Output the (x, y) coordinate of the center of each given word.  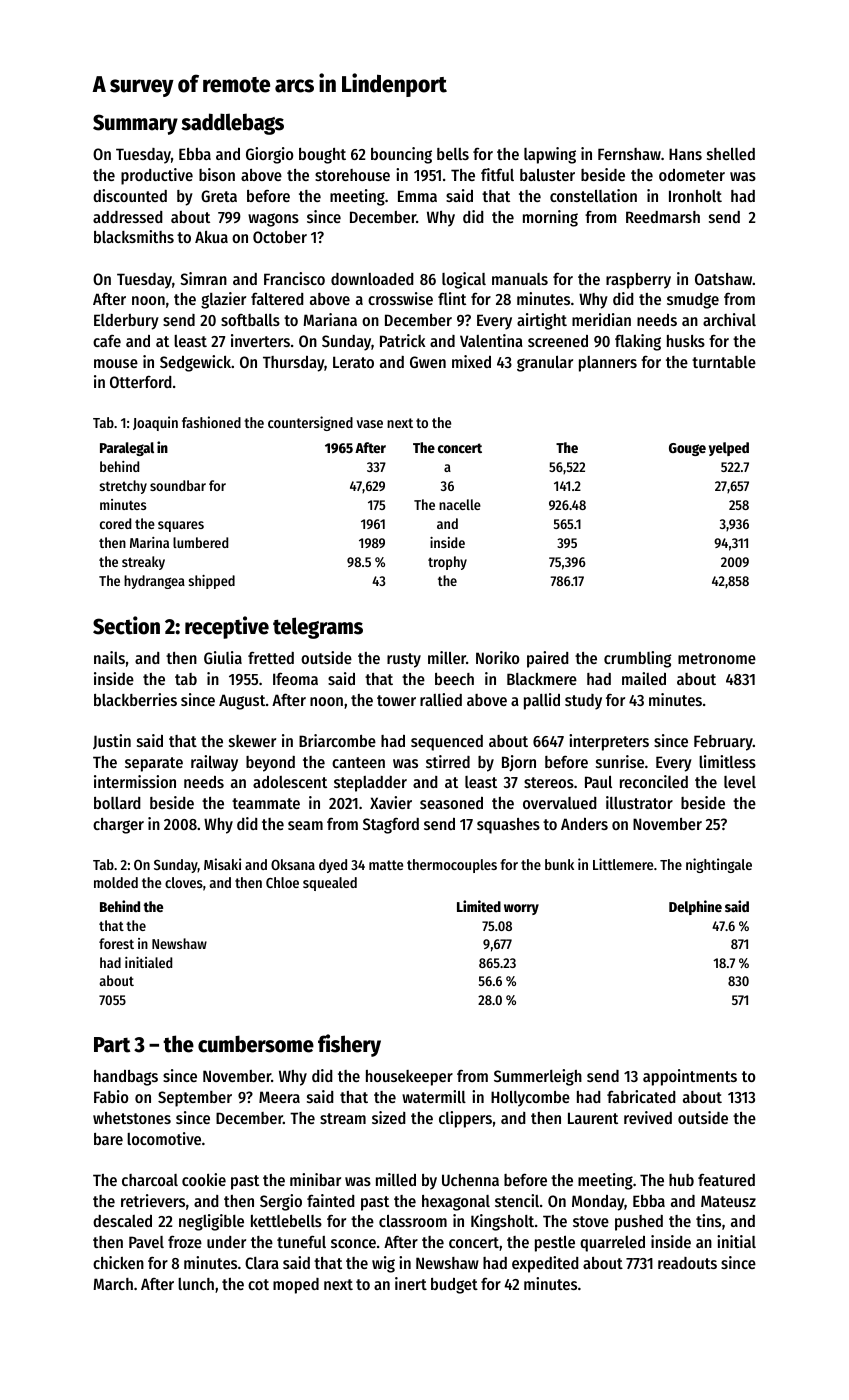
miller (447, 657)
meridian (601, 319)
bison (217, 174)
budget (454, 1286)
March (113, 1284)
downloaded (372, 279)
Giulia (223, 657)
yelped (729, 449)
